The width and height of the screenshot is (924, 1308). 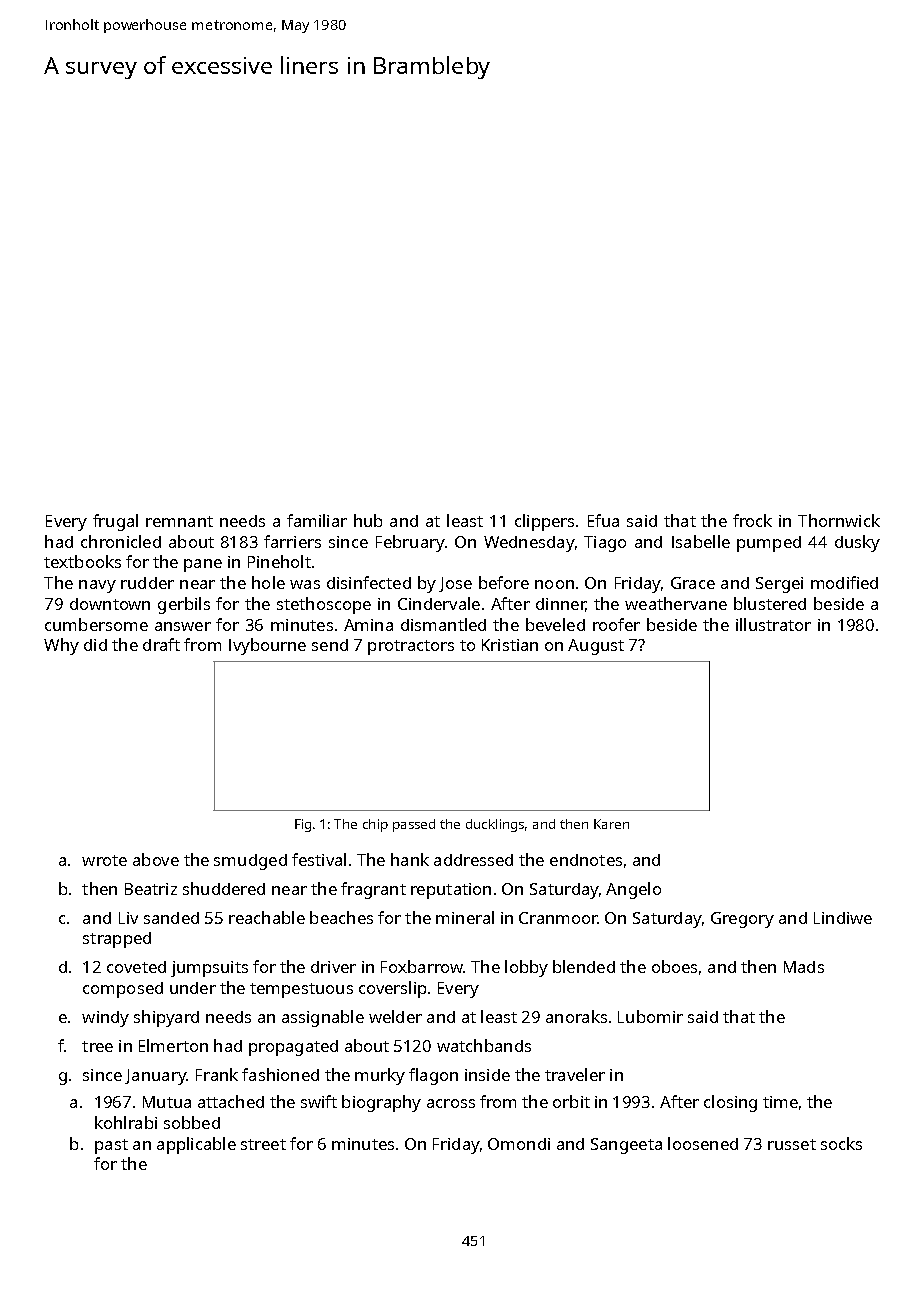 What do you see at coordinates (341, 917) in the screenshot?
I see `beaches` at bounding box center [341, 917].
